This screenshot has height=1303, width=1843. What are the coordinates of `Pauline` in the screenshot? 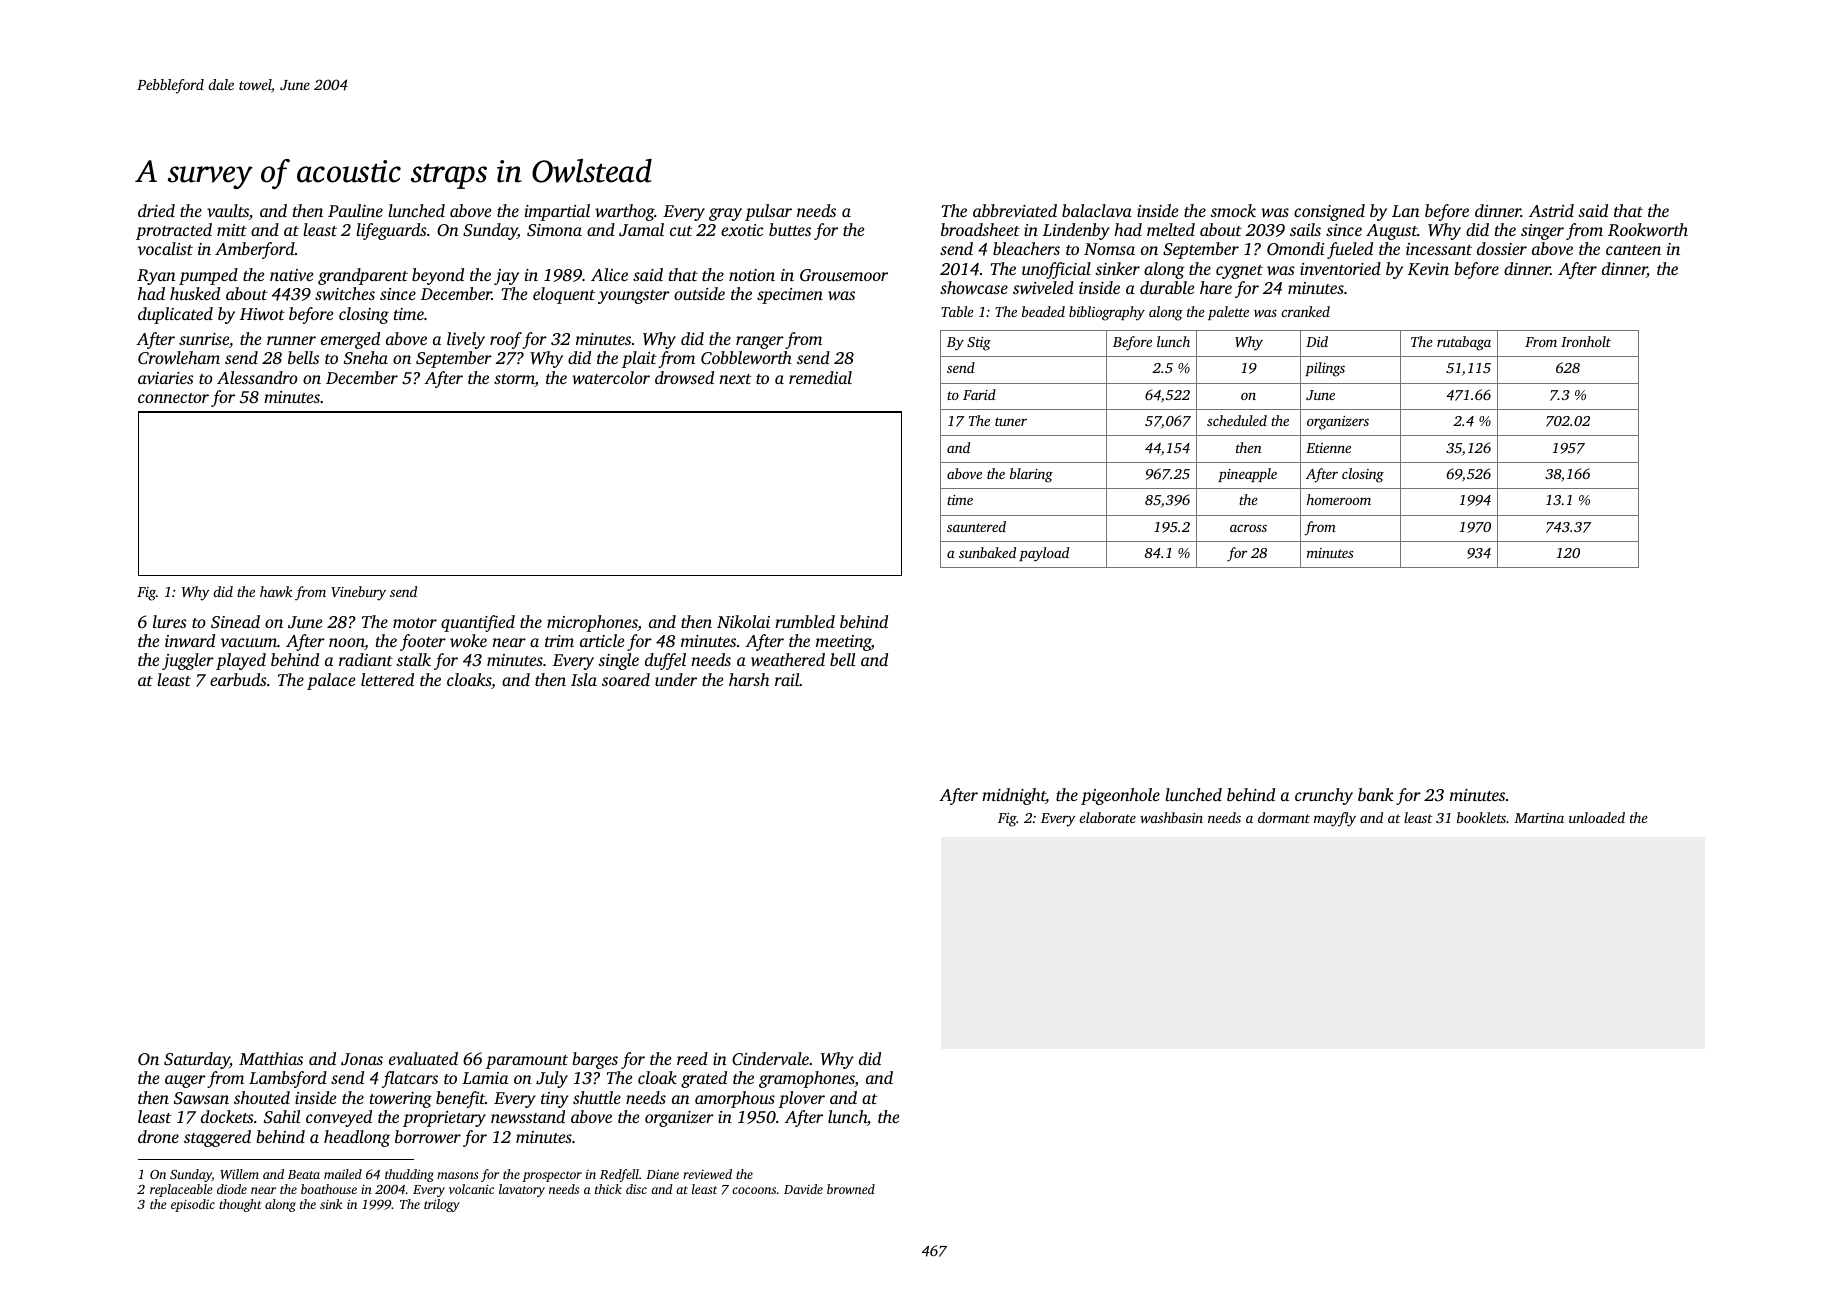 It's located at (355, 210).
